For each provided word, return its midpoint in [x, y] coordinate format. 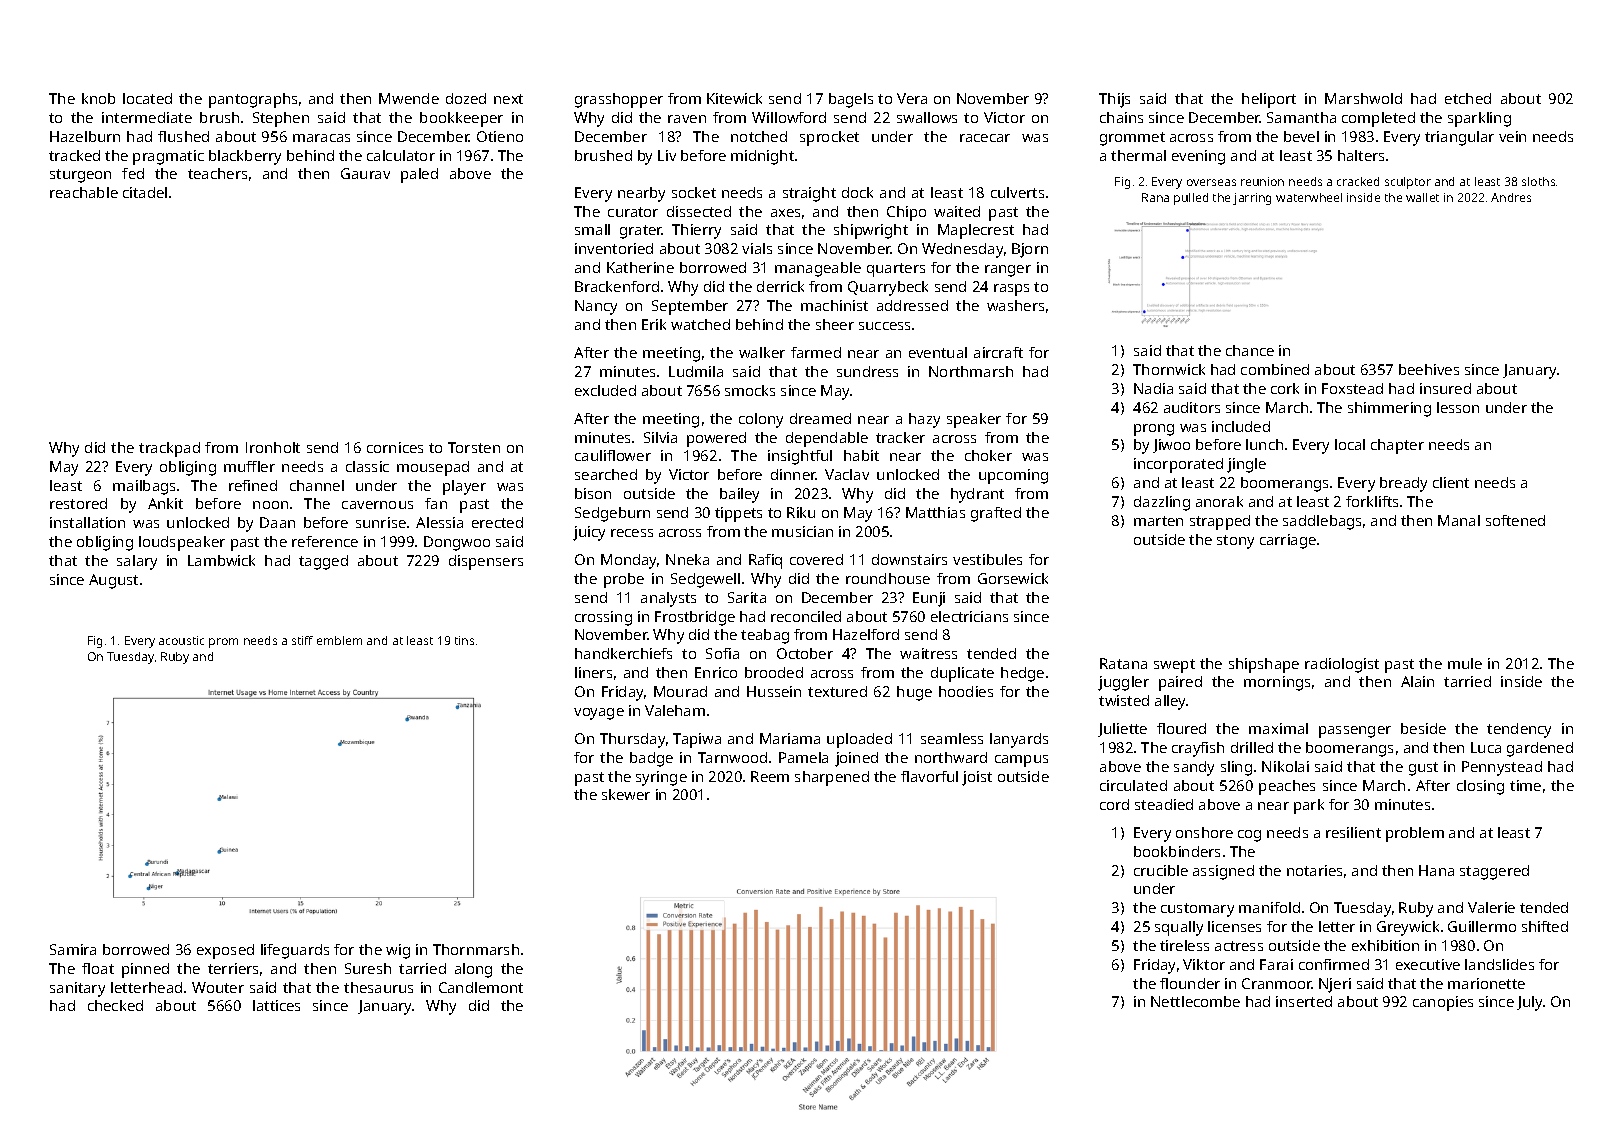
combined [1275, 369]
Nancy [596, 307]
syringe [661, 778]
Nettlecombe [1195, 1001]
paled [419, 175]
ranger [1008, 271]
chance [1250, 350]
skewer [626, 794]
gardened [1540, 749]
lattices [276, 1005]
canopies [1443, 1003]
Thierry [696, 231]
